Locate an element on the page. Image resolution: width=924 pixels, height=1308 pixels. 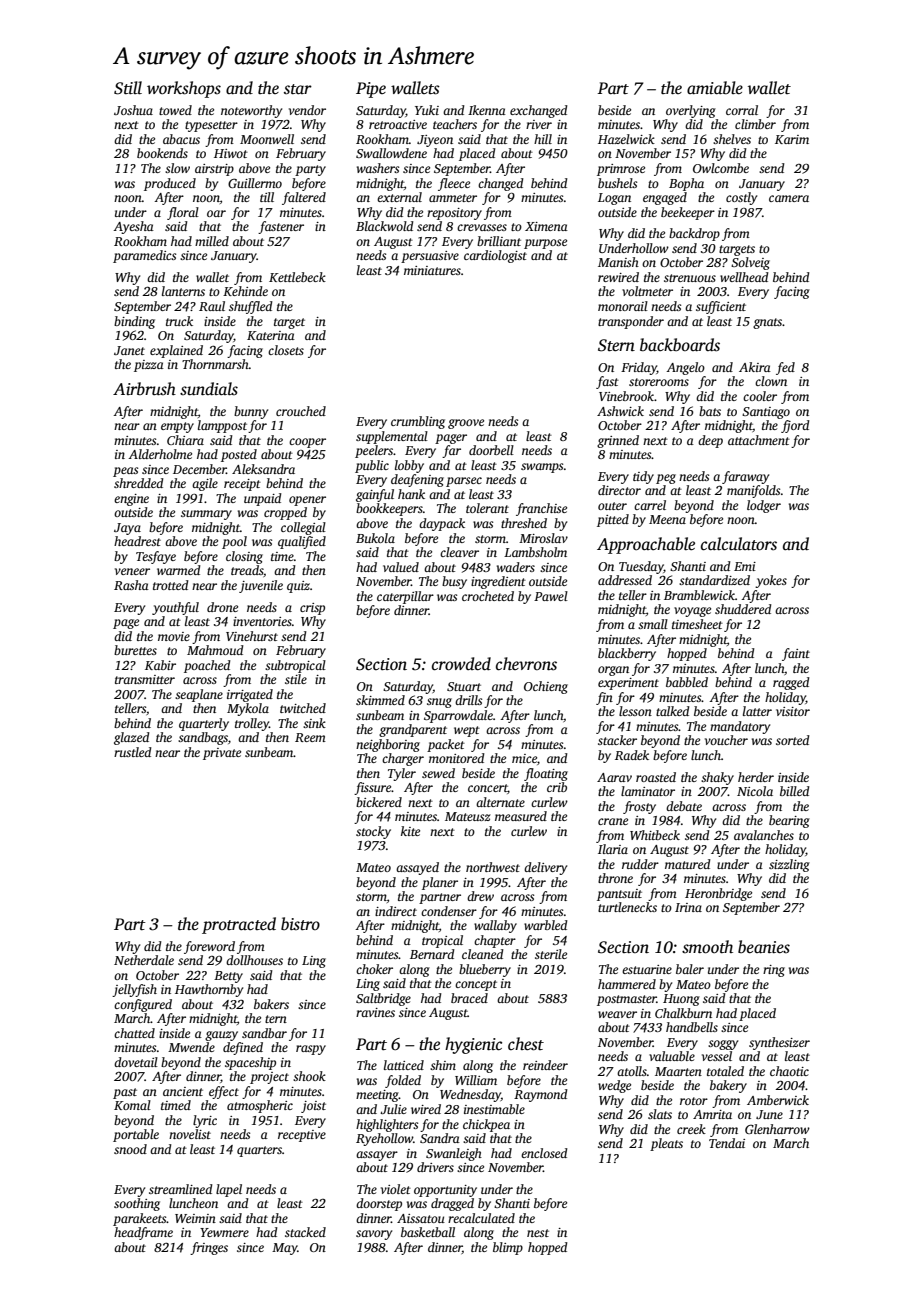
concert is located at coordinates (488, 789).
